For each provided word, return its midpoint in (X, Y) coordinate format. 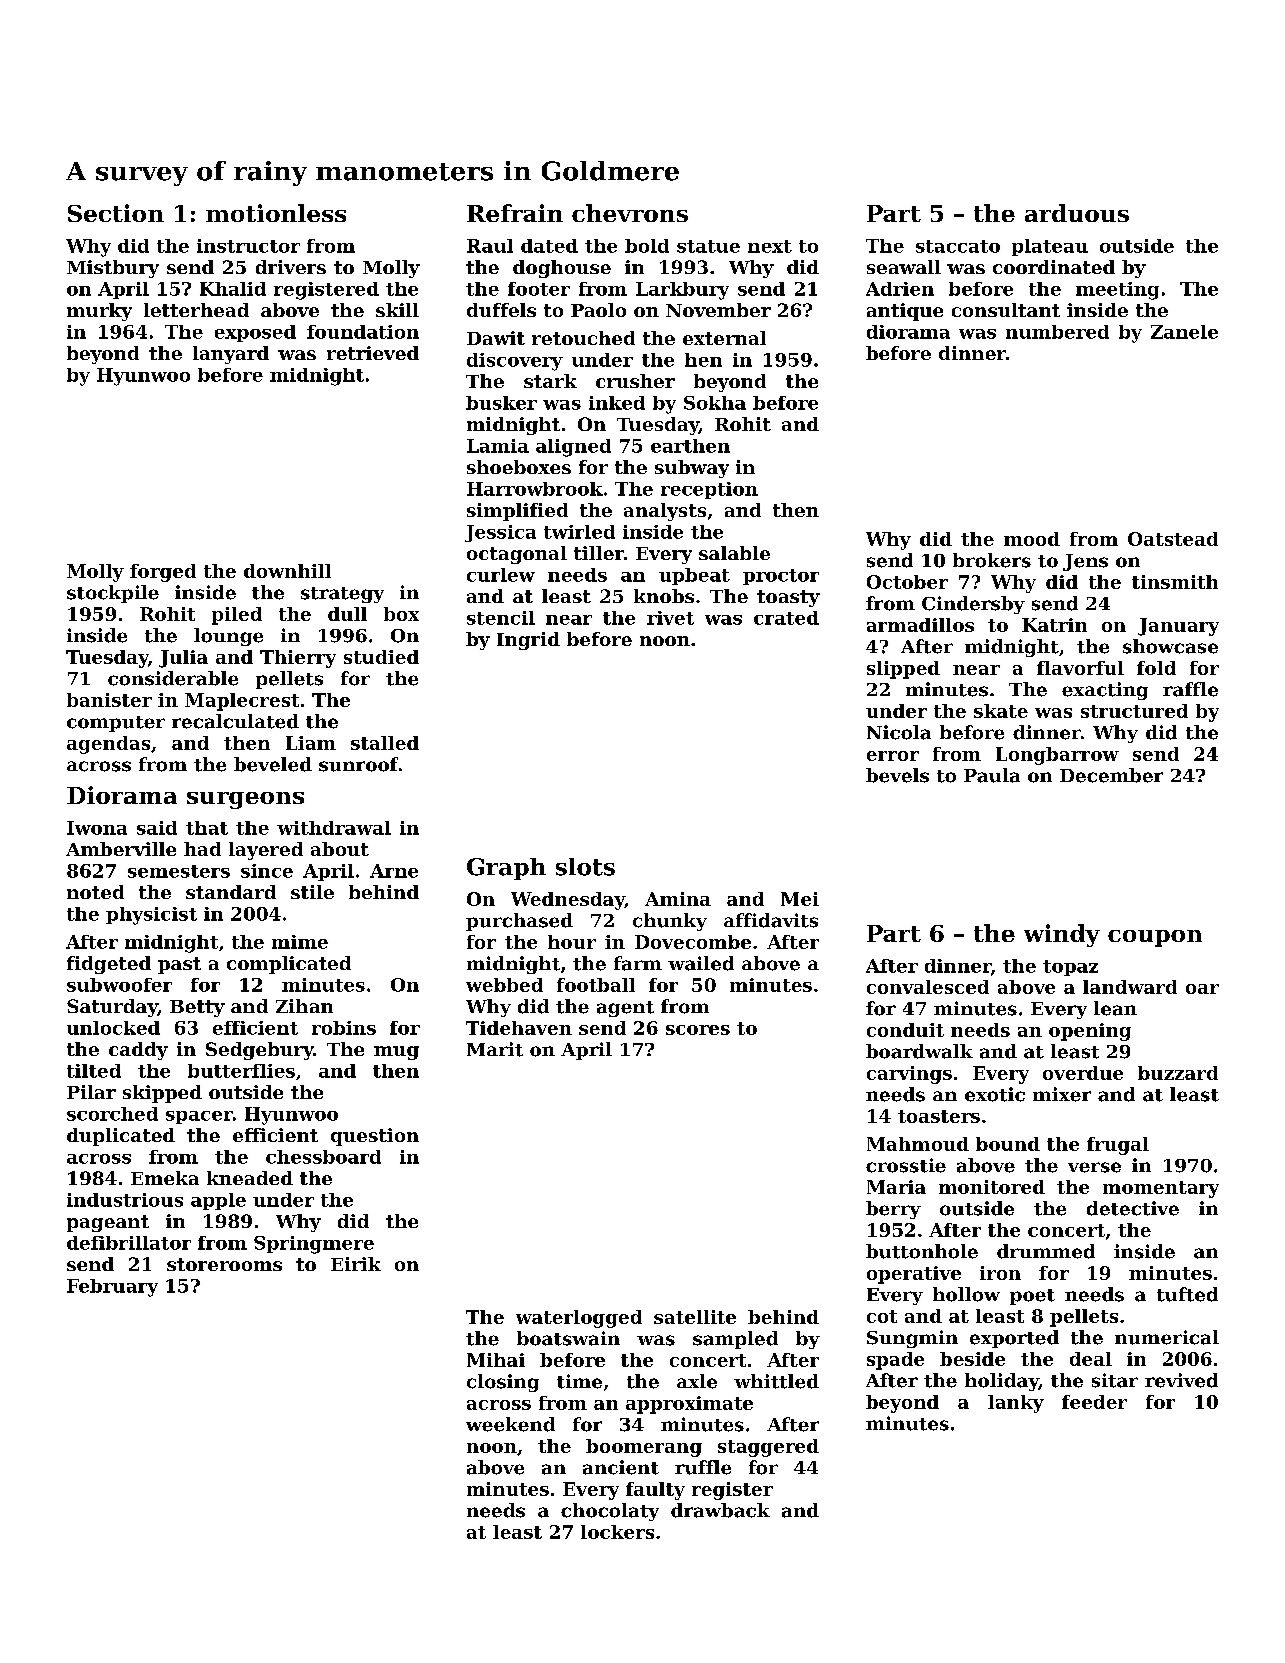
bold (647, 246)
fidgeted (109, 965)
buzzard (1178, 1073)
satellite (695, 1317)
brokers (992, 560)
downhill (287, 571)
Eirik (356, 1264)
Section (116, 213)
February (112, 1288)
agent (625, 1009)
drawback (720, 1510)
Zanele (1184, 332)
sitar (1115, 1380)
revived (1181, 1380)
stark (550, 381)
